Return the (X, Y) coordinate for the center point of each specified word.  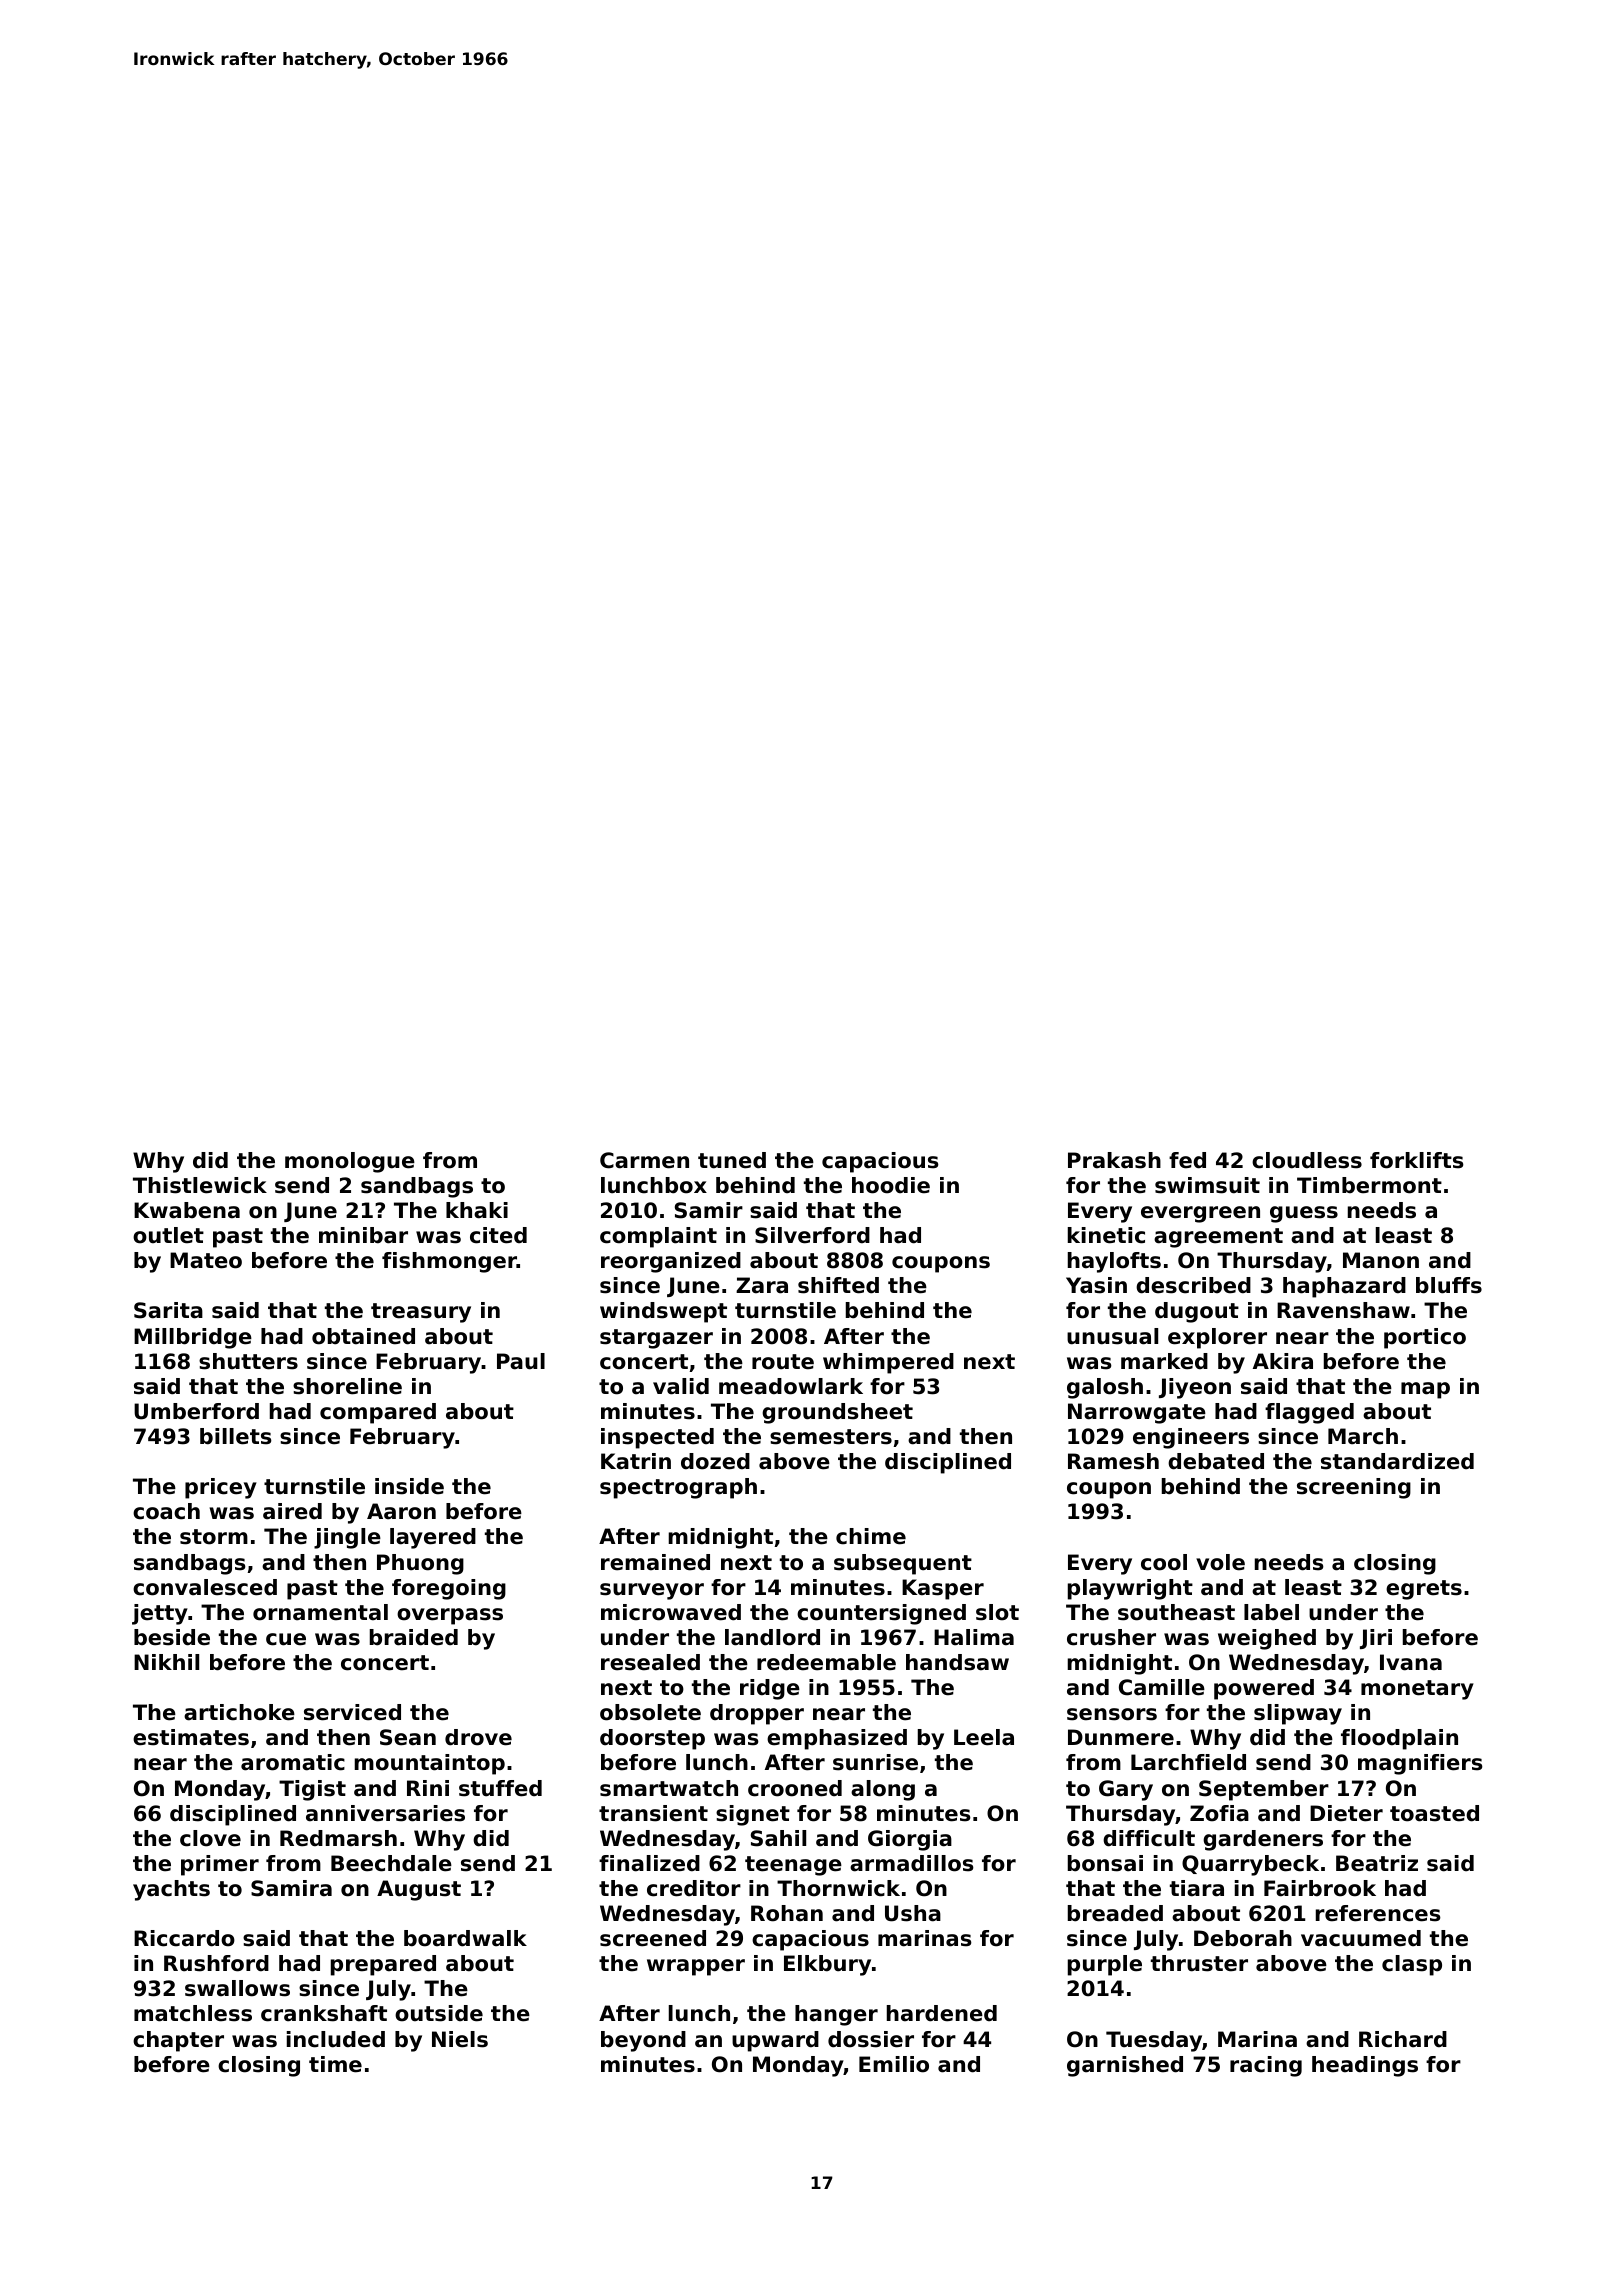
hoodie (891, 1185)
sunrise (875, 1762)
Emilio (894, 2064)
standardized (1397, 1461)
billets (236, 1436)
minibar (363, 1235)
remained (655, 1562)
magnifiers (1420, 1764)
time (335, 2064)
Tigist (312, 1790)
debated (1216, 1461)
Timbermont (1369, 1185)
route (783, 1362)
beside (172, 1637)
